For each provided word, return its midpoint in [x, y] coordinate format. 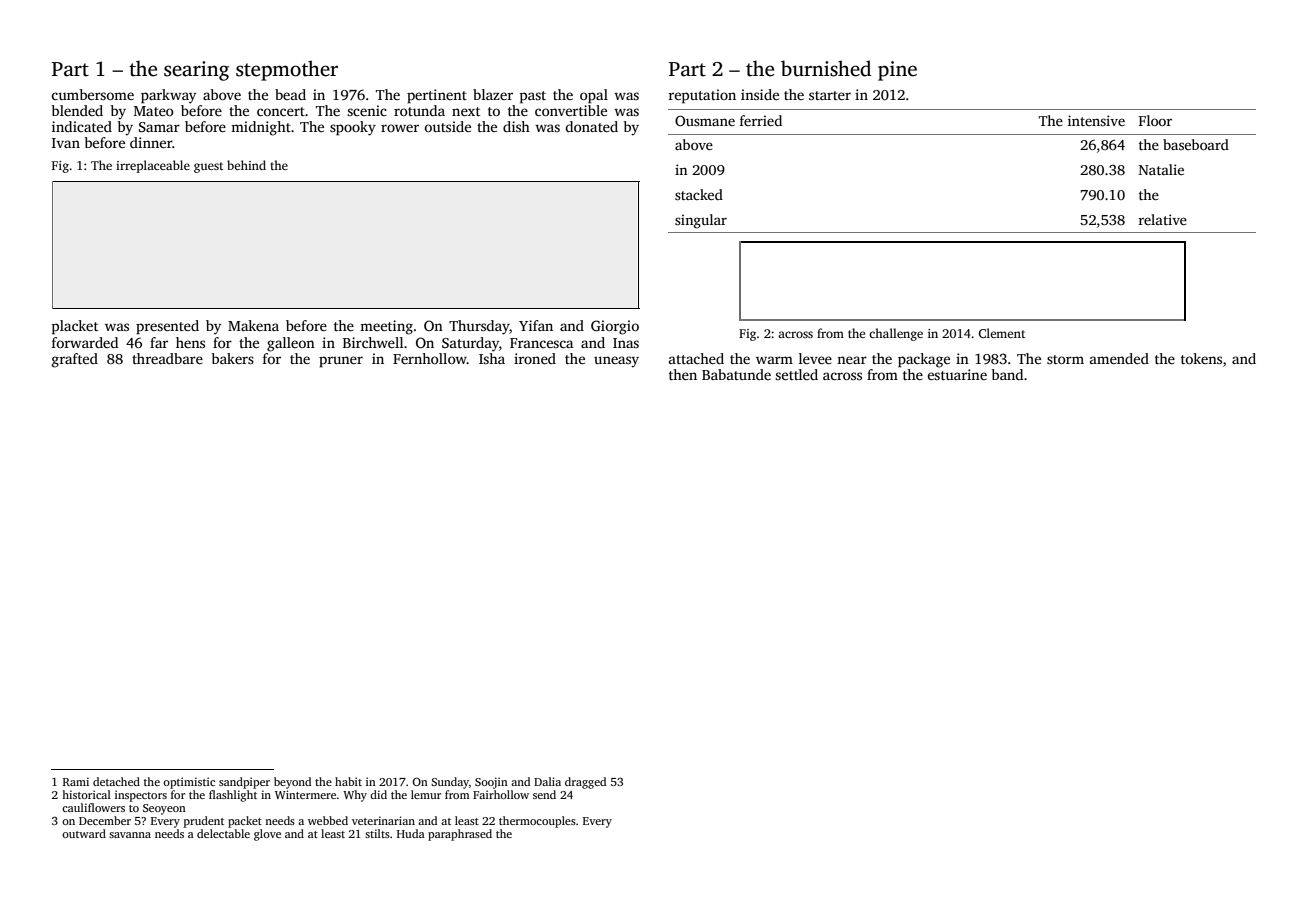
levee [815, 358]
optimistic [189, 783]
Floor [1155, 120]
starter [830, 95]
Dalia [547, 781]
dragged [585, 783]
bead [290, 94]
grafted [75, 360]
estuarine [957, 374]
